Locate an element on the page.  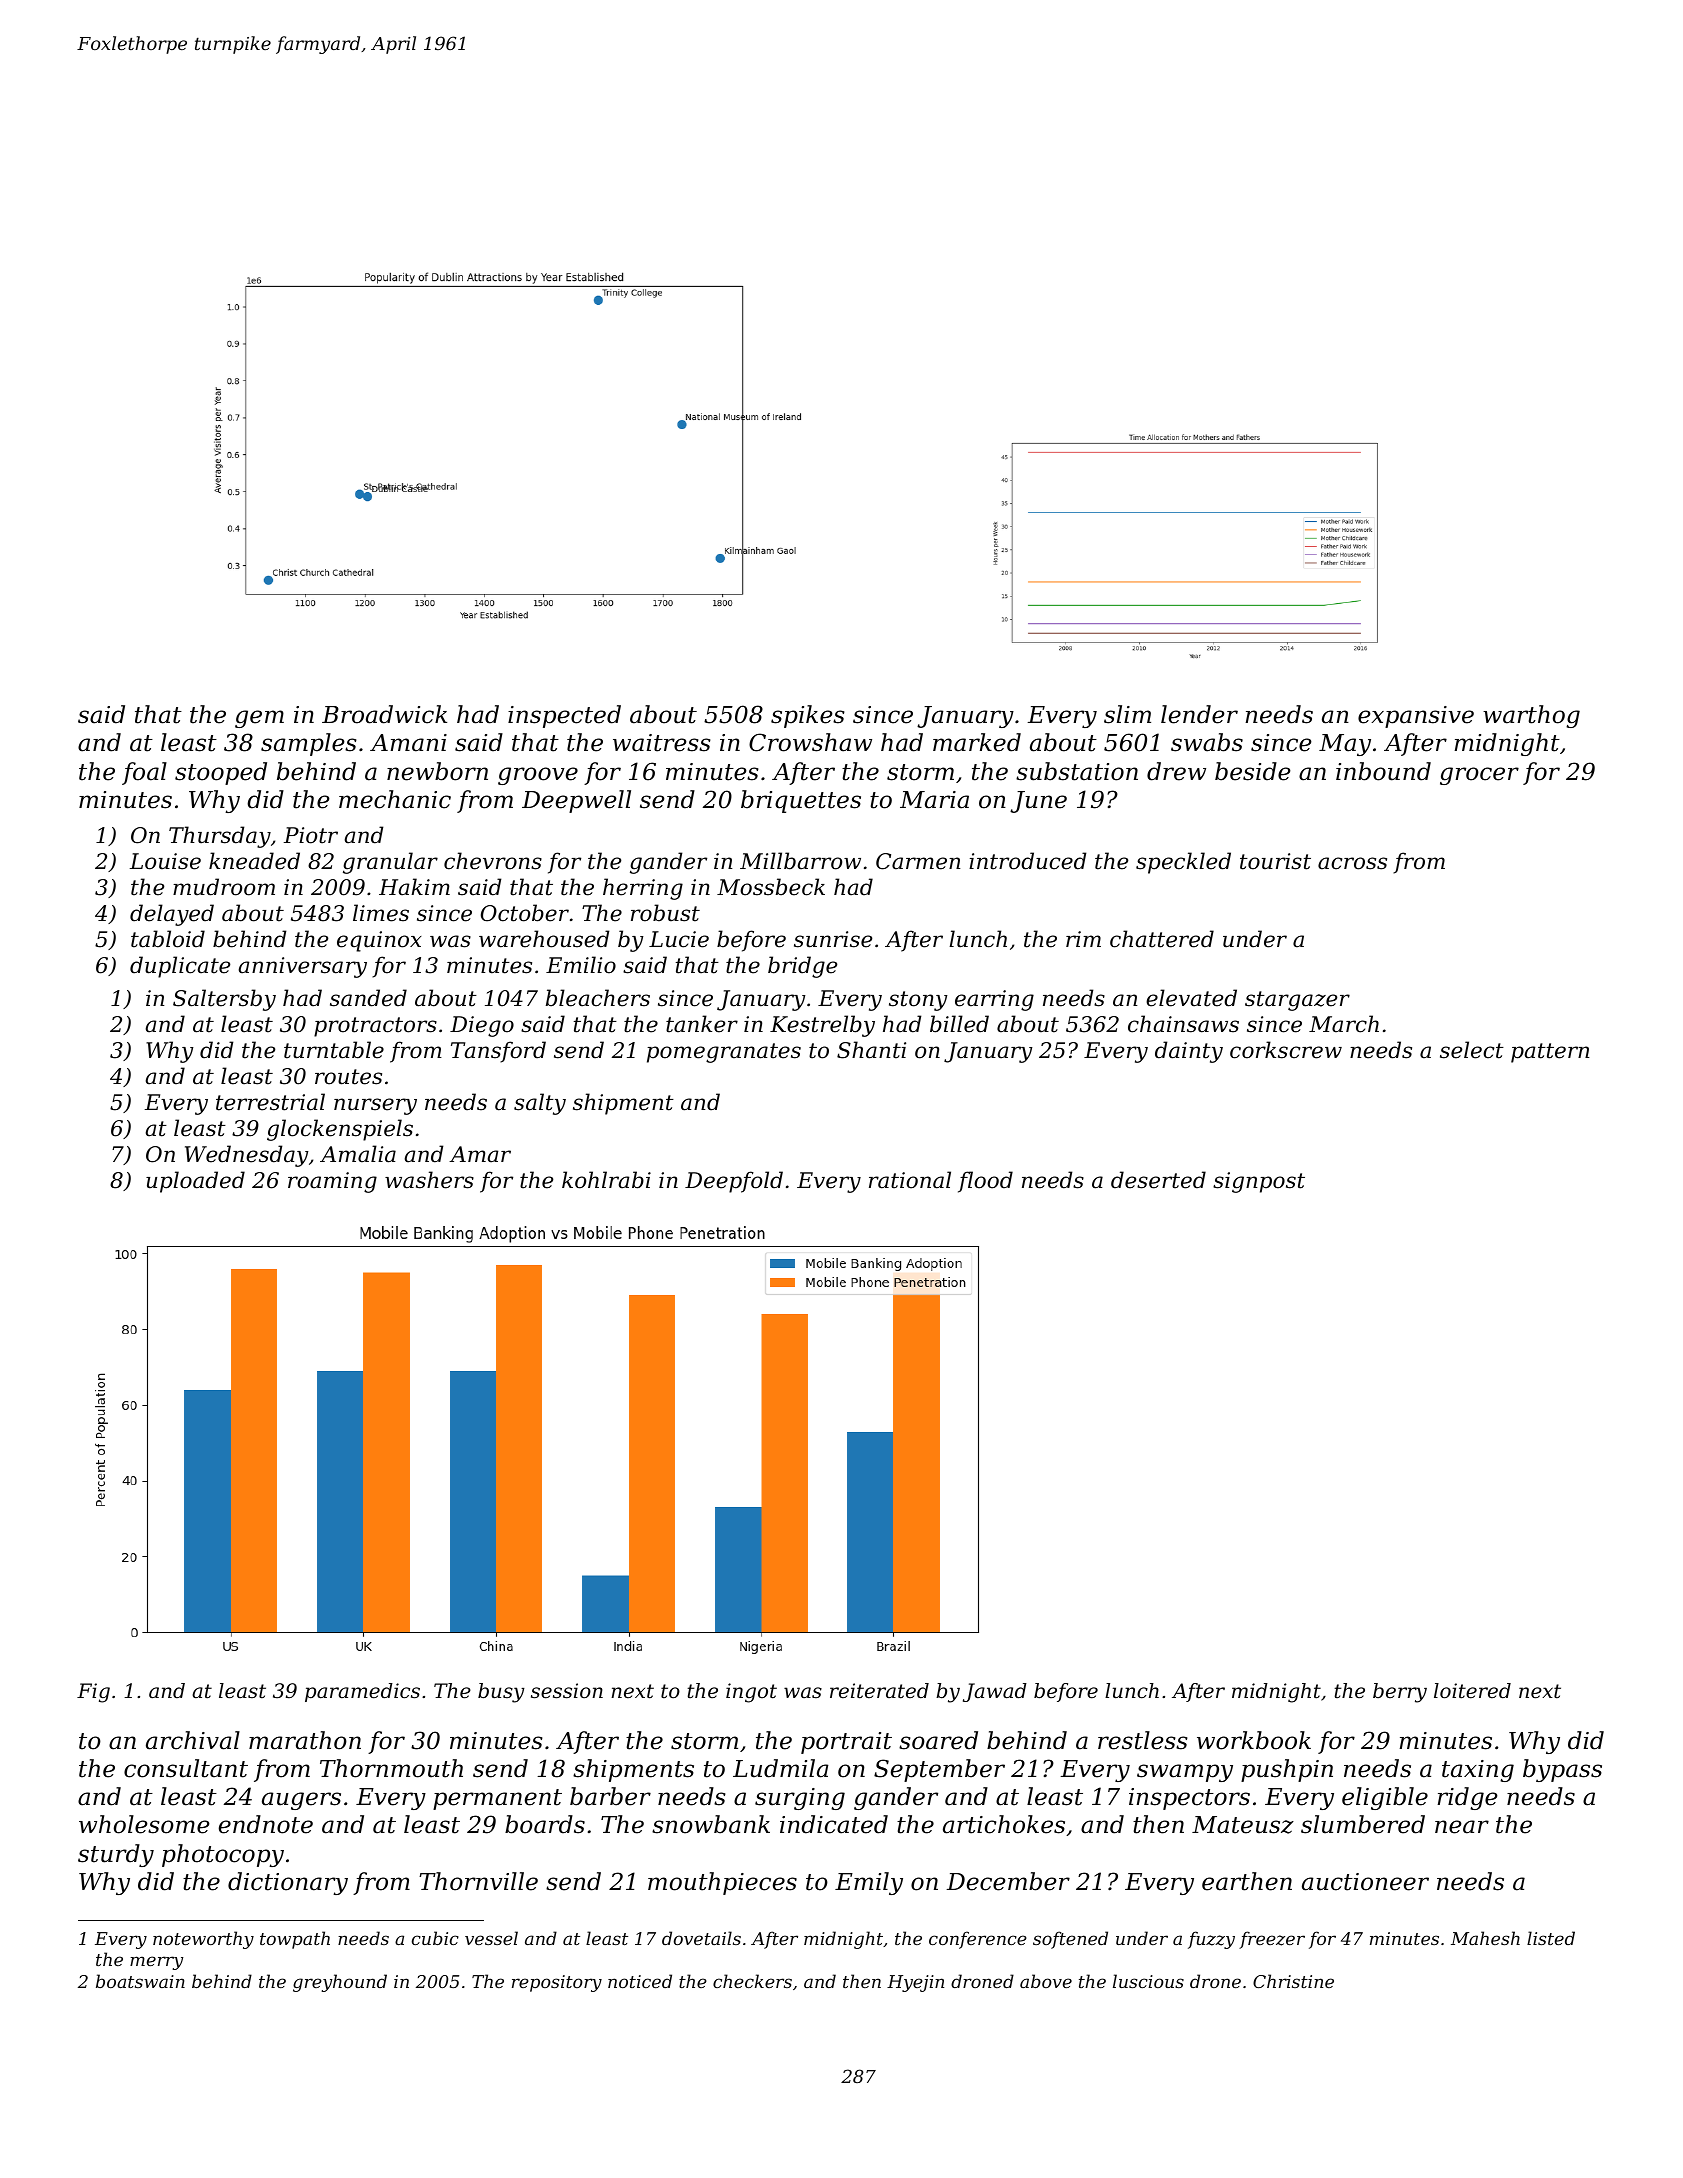
inspected is located at coordinates (564, 716).
